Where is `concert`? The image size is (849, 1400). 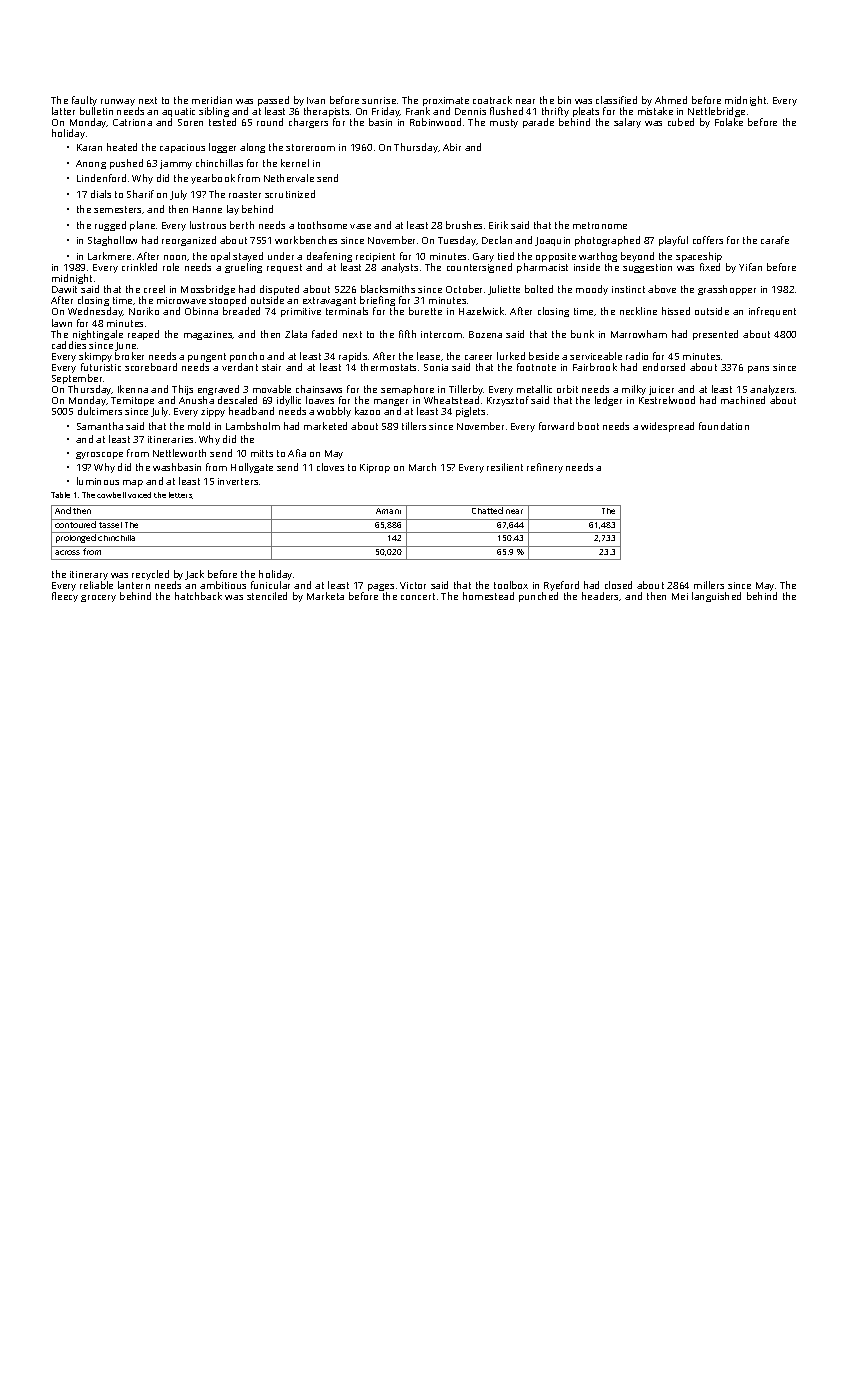 concert is located at coordinates (418, 596).
